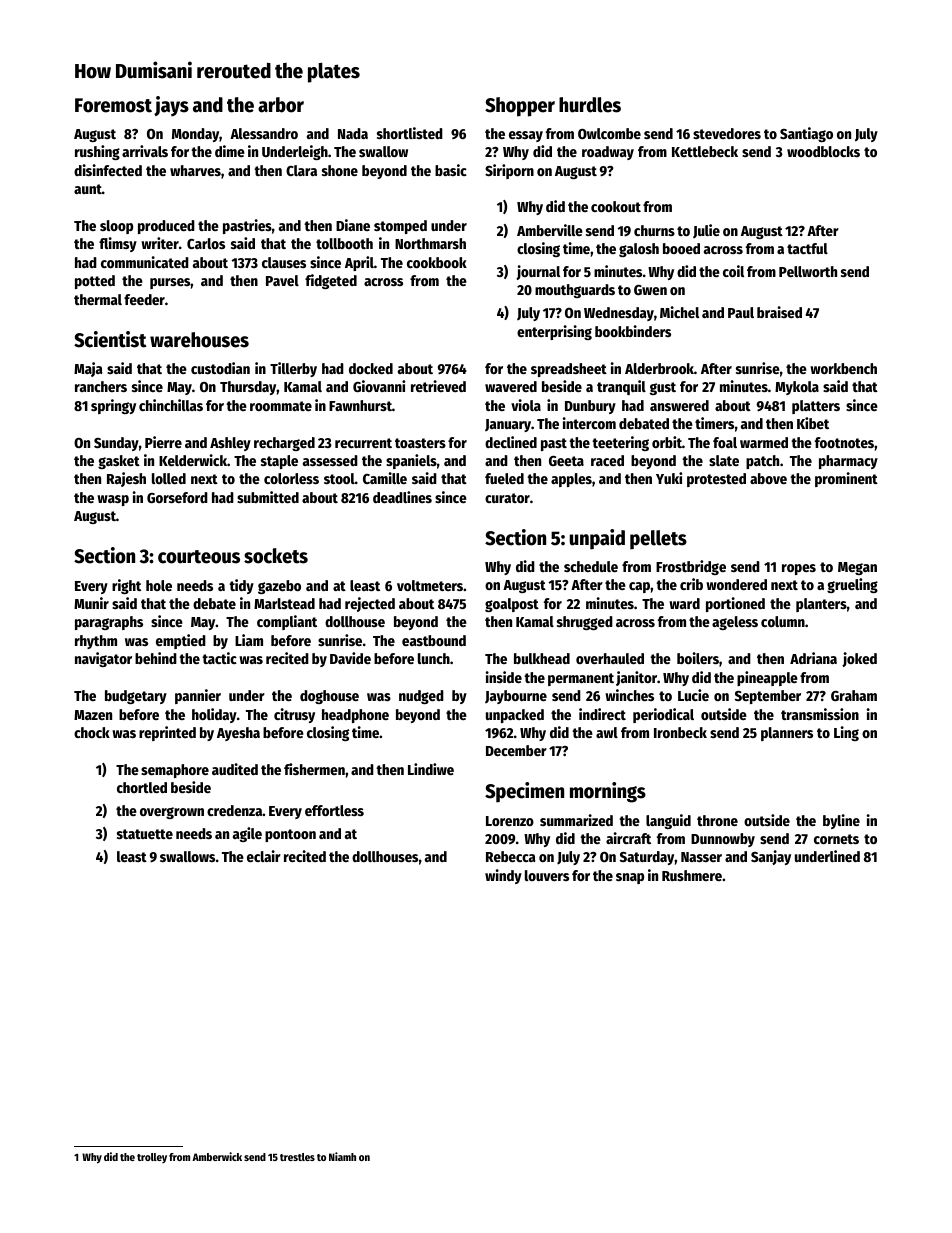 The width and height of the document is (952, 1233). I want to click on jays, so click(171, 106).
